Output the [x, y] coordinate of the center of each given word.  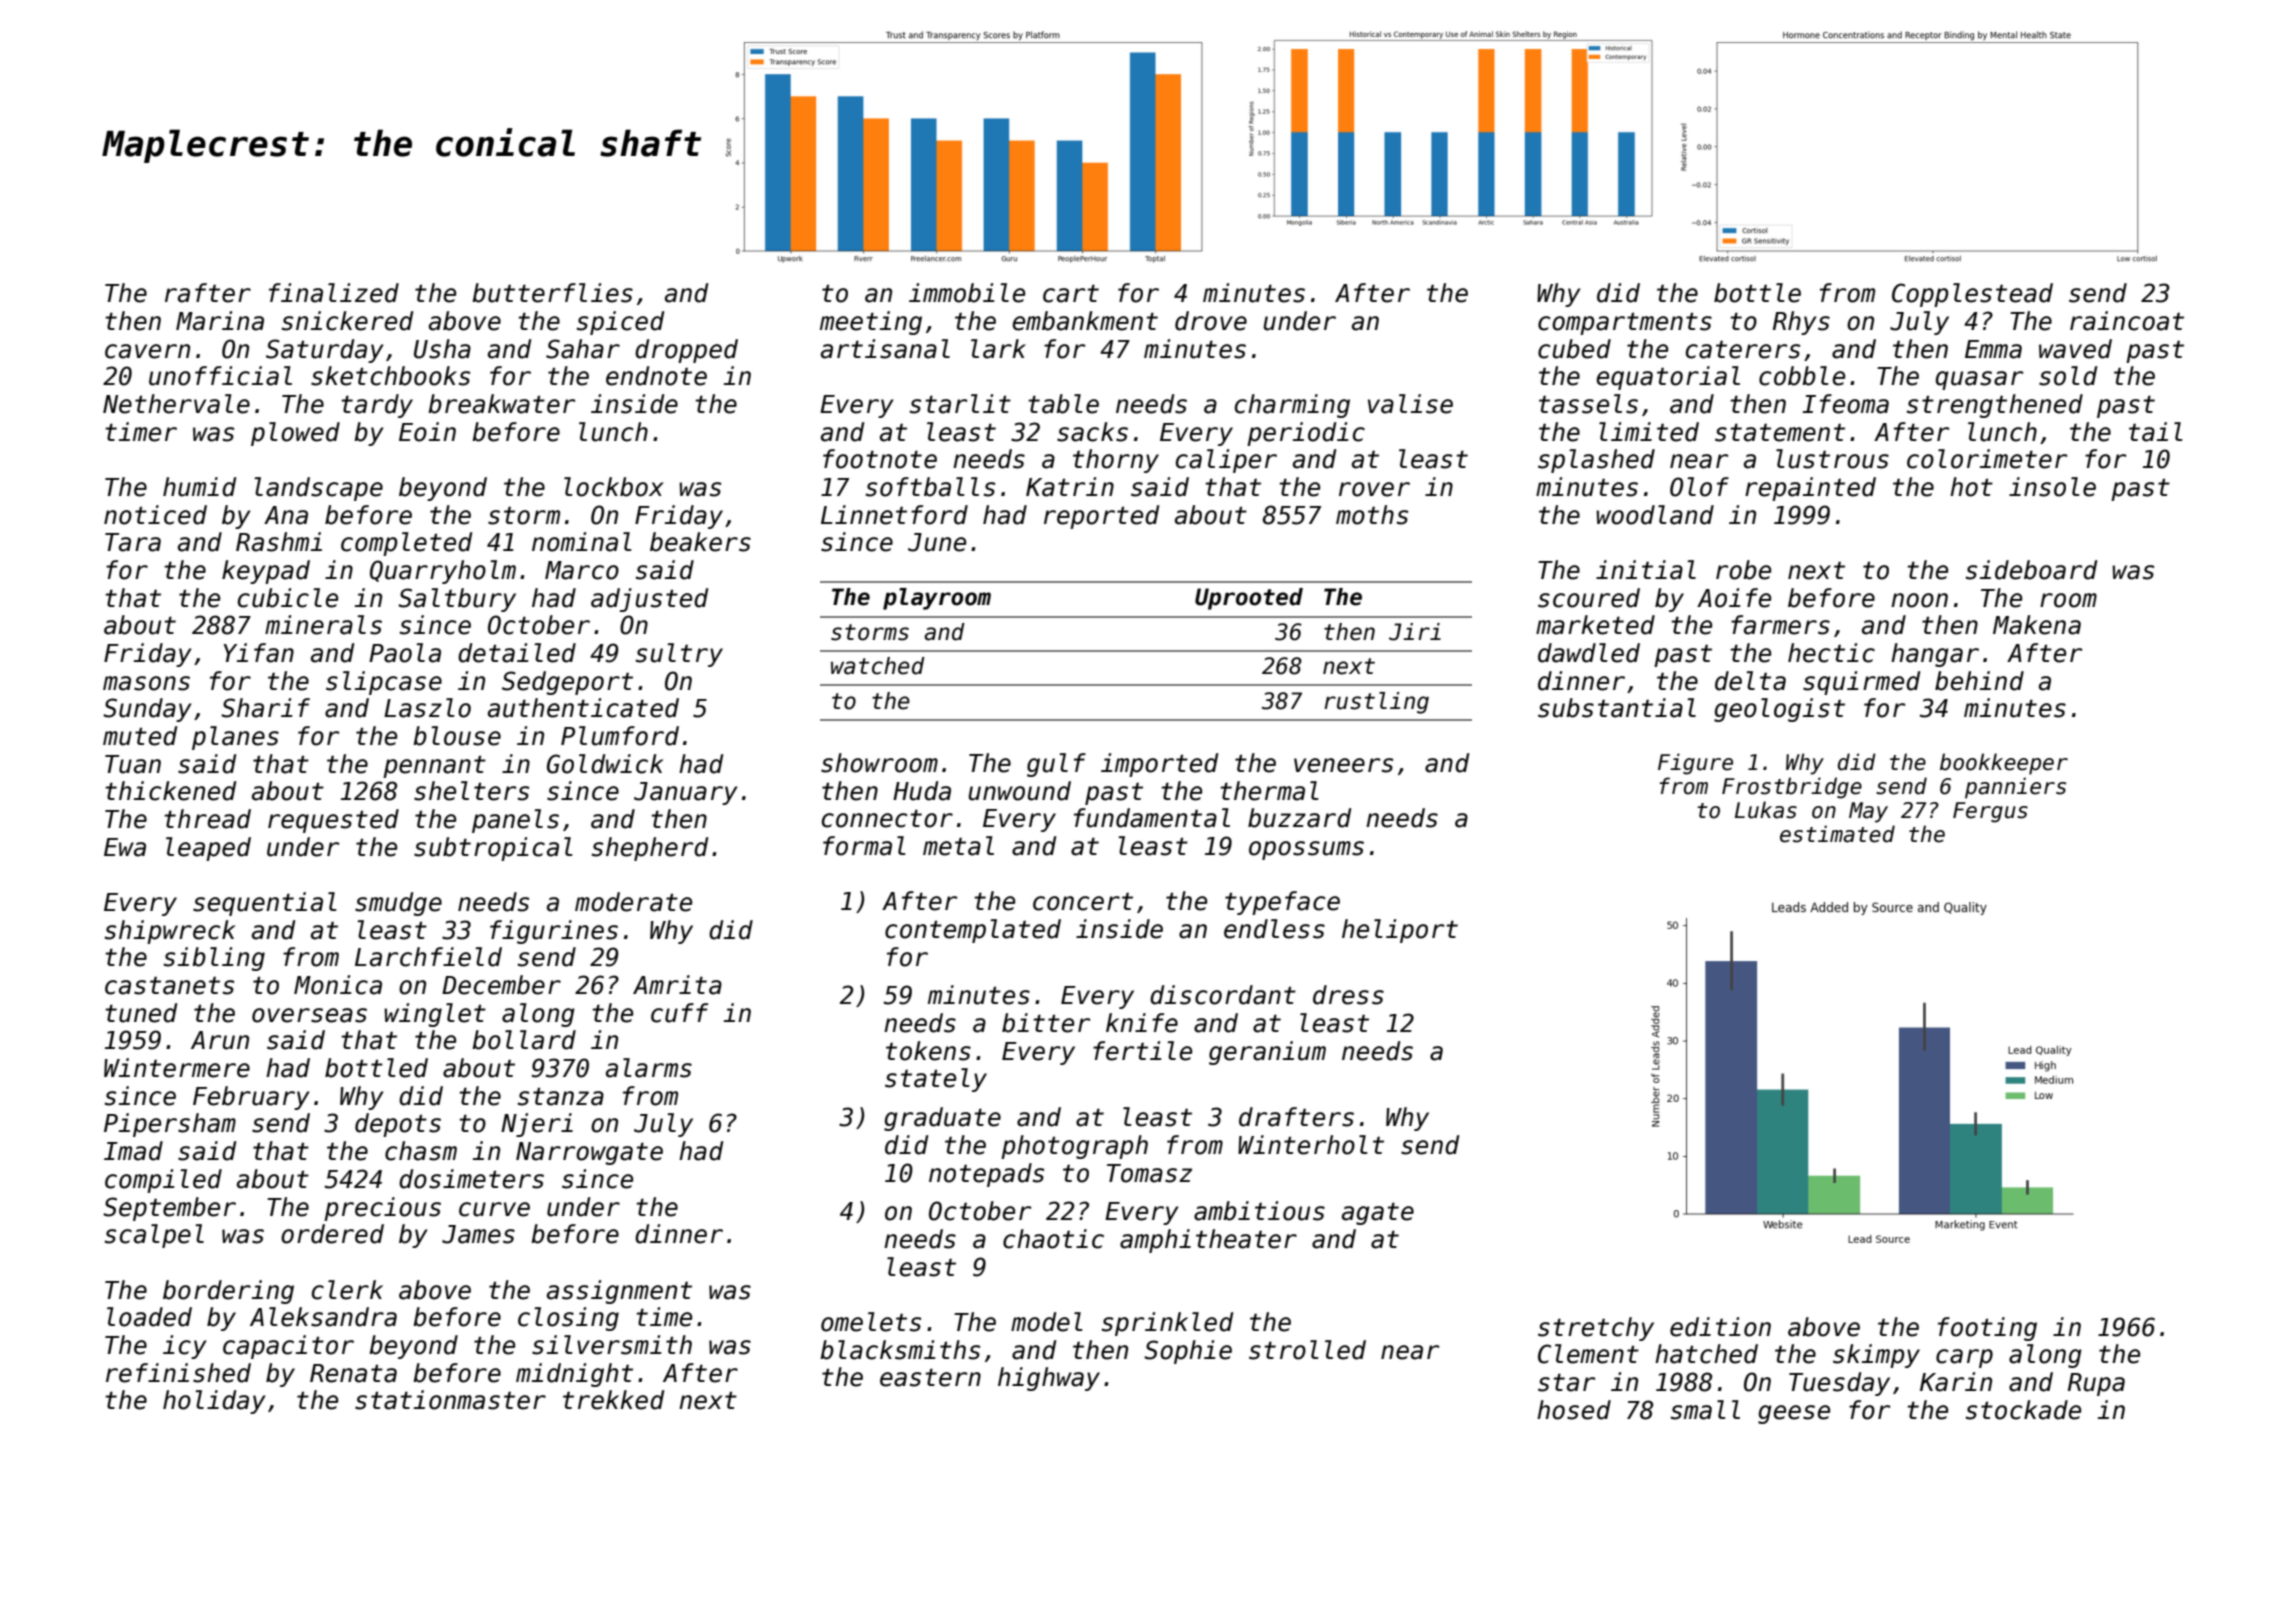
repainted [1810, 489]
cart [1071, 294]
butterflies [552, 293]
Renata [353, 1373]
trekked [613, 1400]
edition [1720, 1327]
